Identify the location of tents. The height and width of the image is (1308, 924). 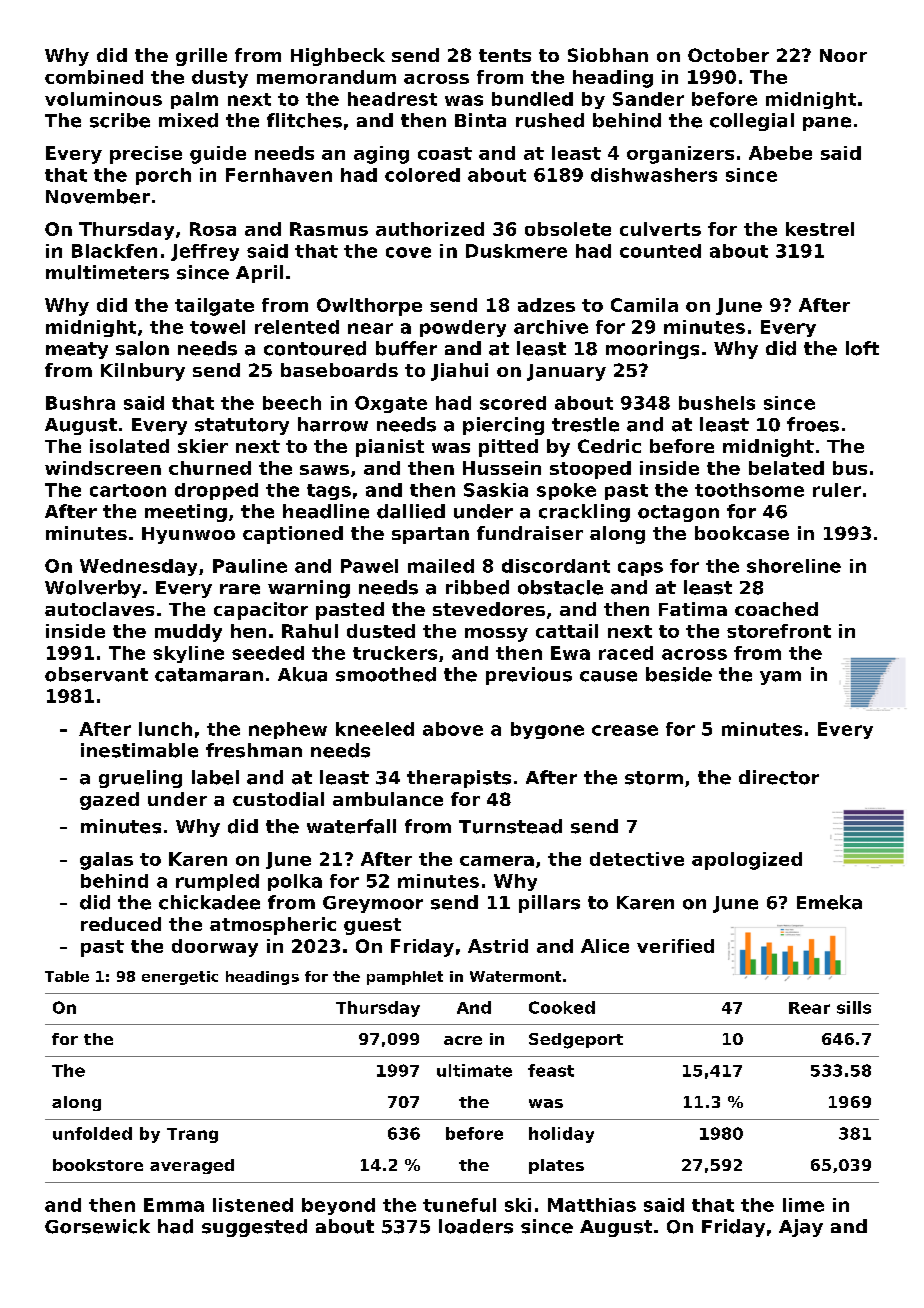
(505, 55).
